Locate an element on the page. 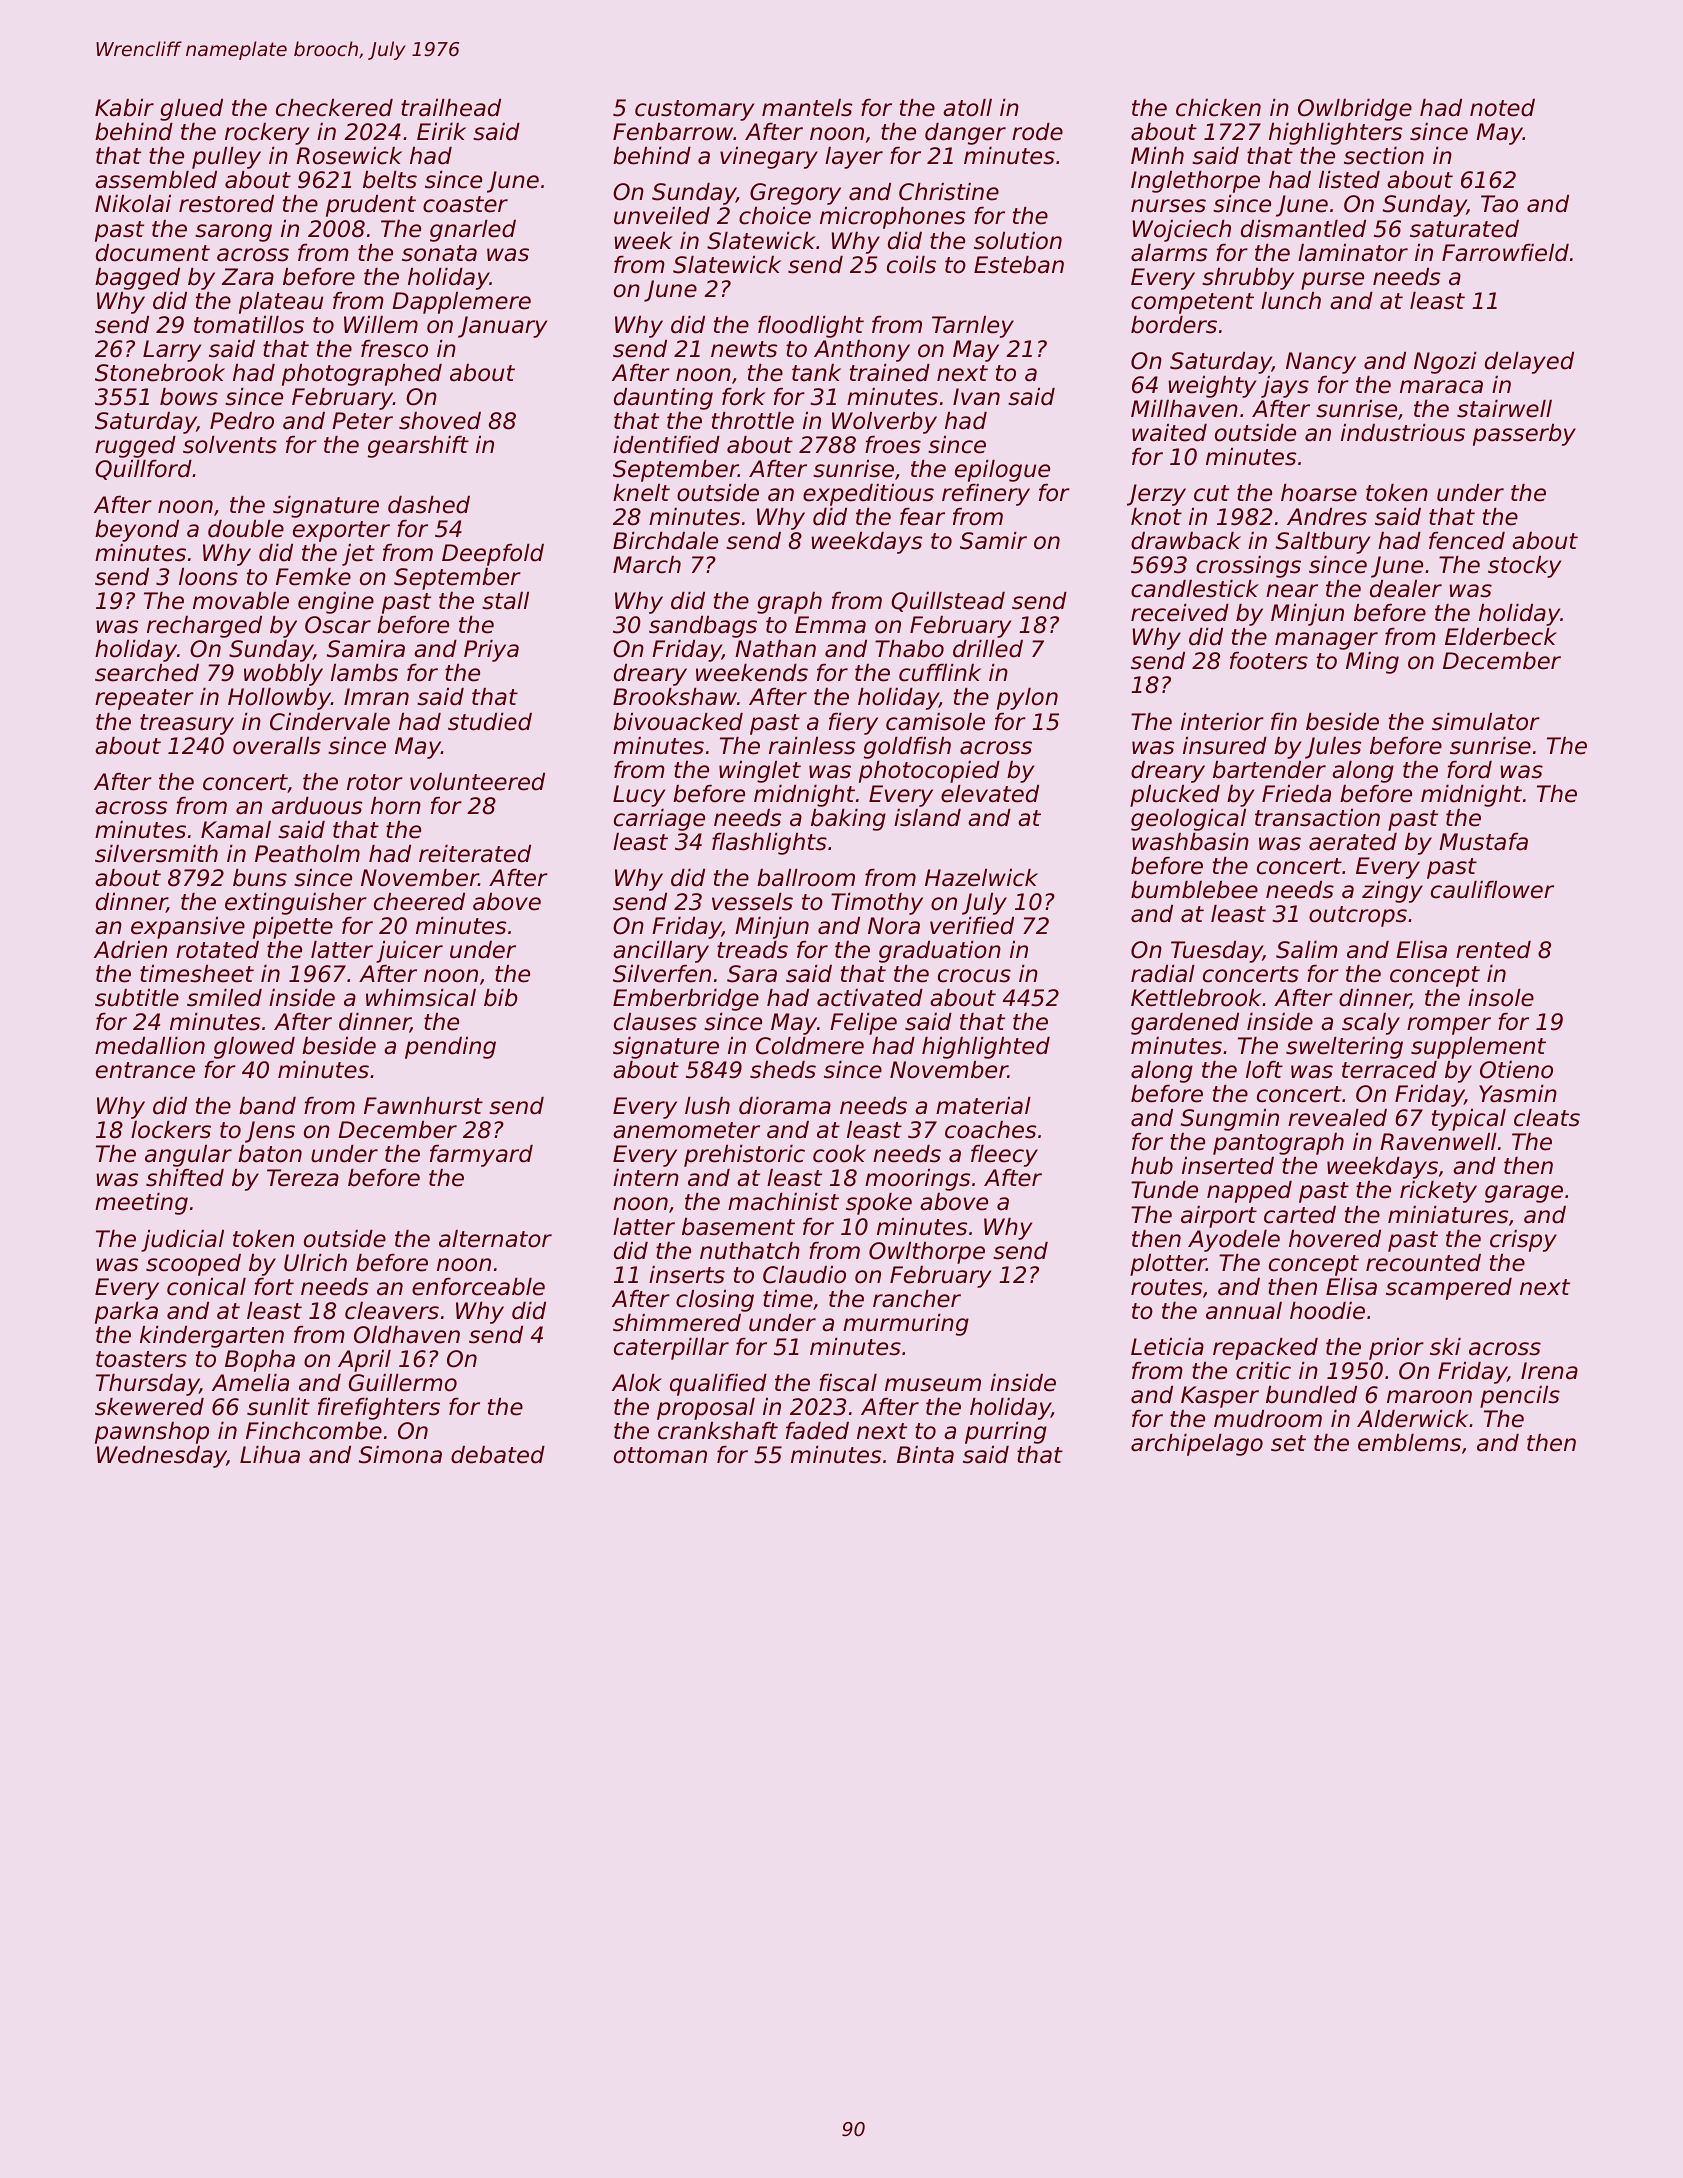 The image size is (1683, 2178). transaction is located at coordinates (1317, 818).
